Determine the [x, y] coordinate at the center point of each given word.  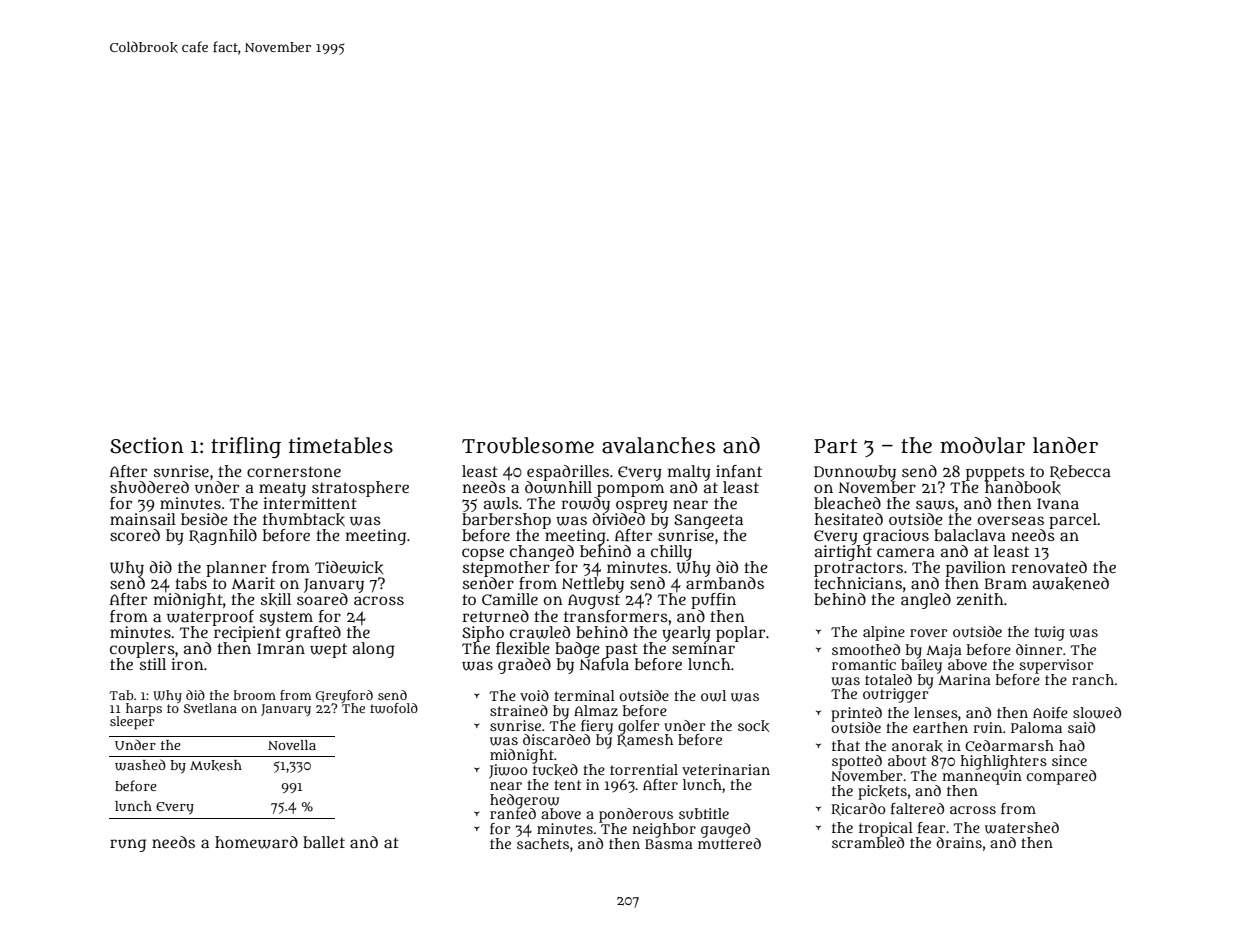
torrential [644, 769]
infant [739, 471]
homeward [256, 842]
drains [959, 842]
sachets [543, 843]
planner [236, 569]
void [534, 695]
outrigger [896, 695]
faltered [917, 808]
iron [187, 664]
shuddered [149, 487]
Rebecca [1080, 472]
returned [495, 616]
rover [929, 633]
